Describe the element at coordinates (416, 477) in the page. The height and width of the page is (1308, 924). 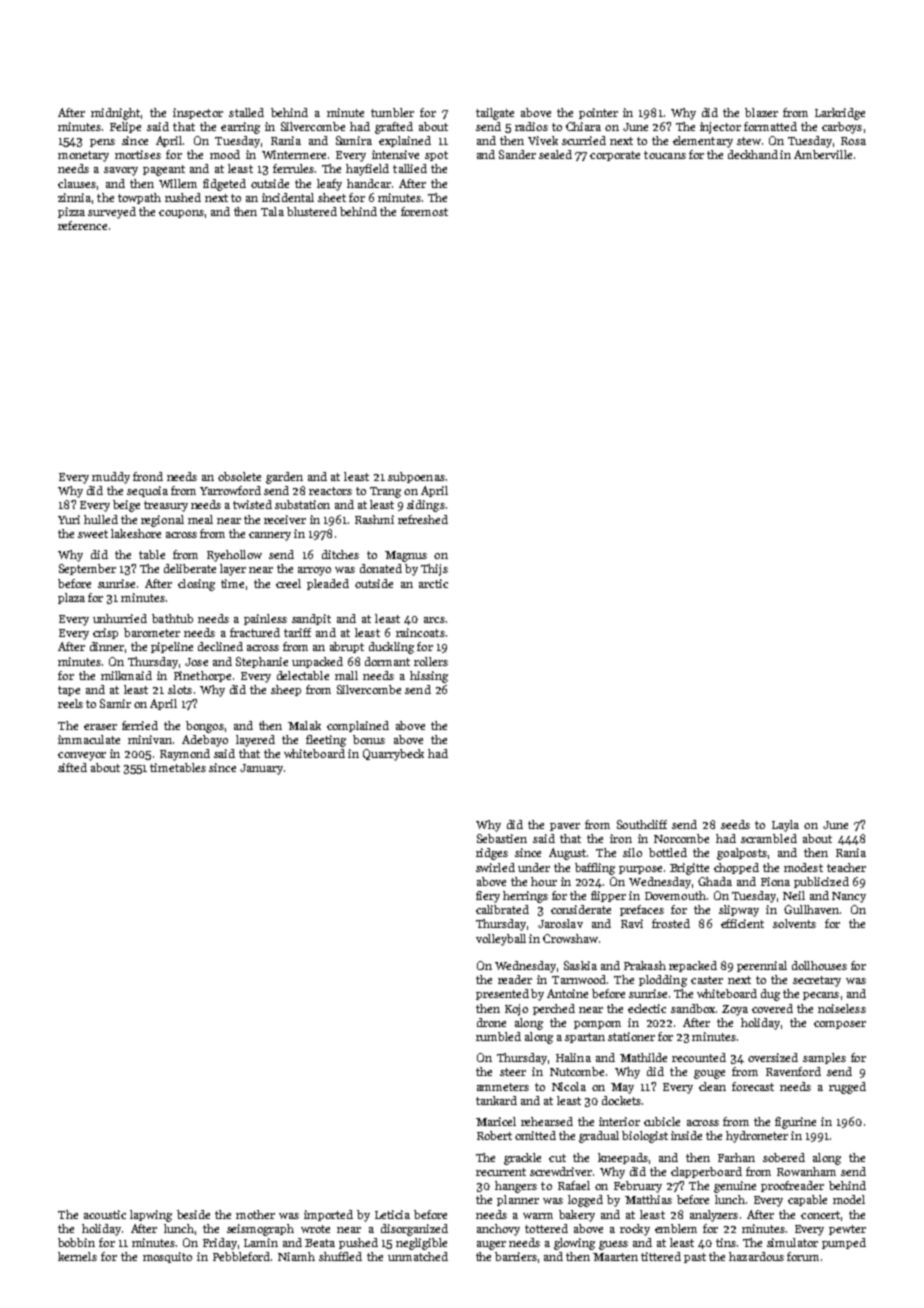
I see `subpoenas` at that location.
